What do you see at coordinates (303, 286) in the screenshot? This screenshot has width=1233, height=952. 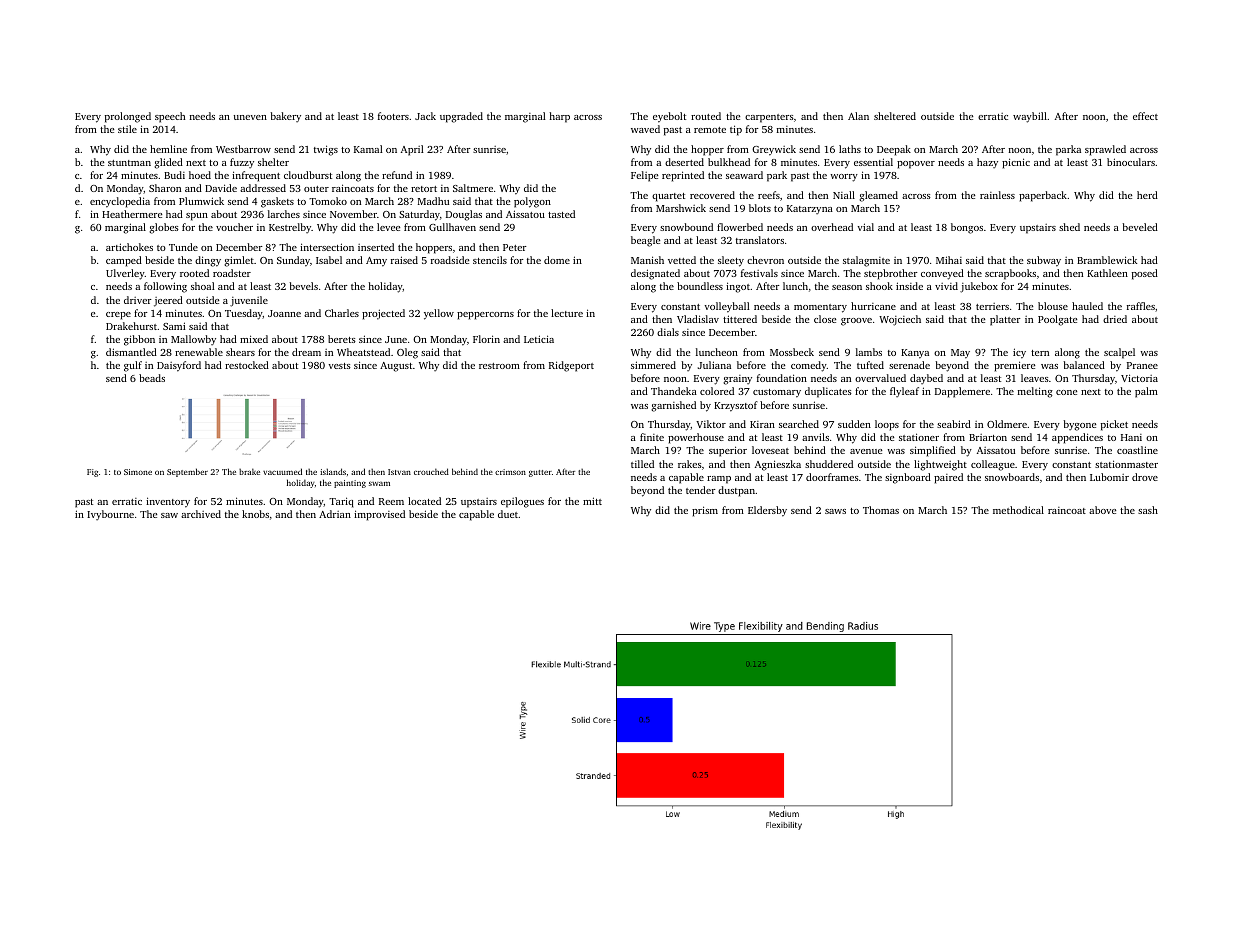 I see `bevels` at bounding box center [303, 286].
